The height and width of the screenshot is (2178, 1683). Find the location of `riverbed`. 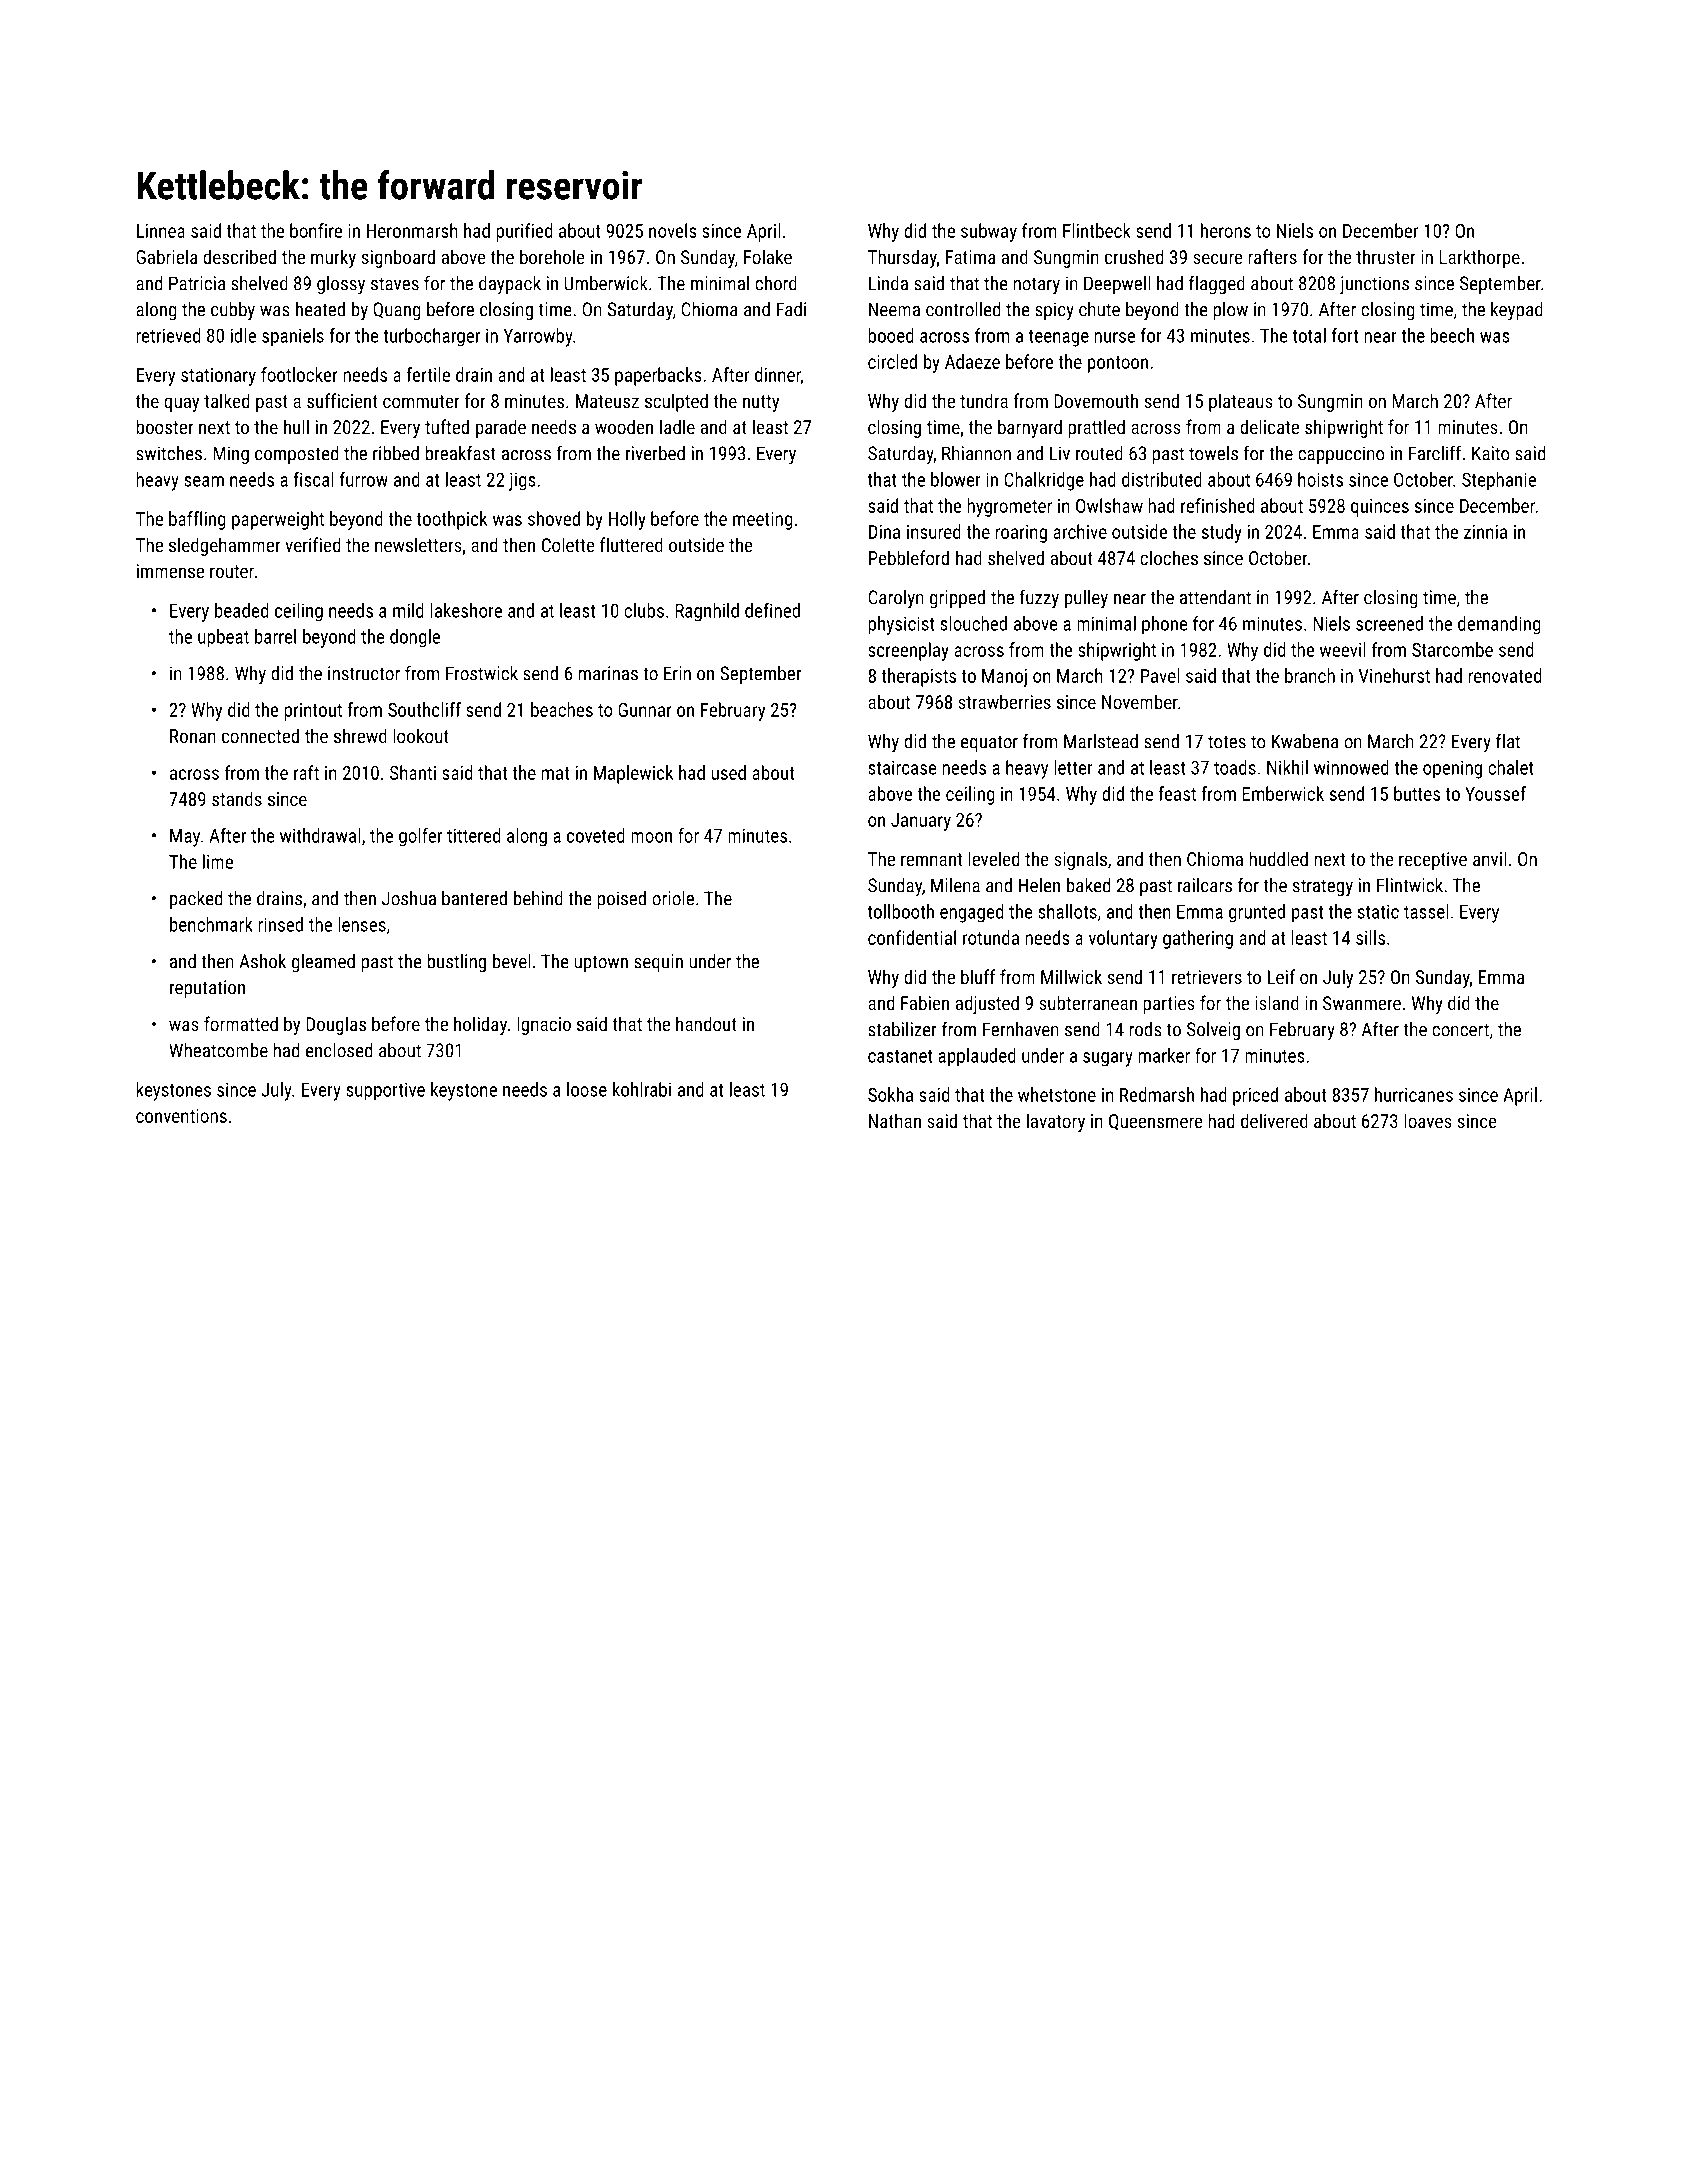

riverbed is located at coordinates (655, 453).
